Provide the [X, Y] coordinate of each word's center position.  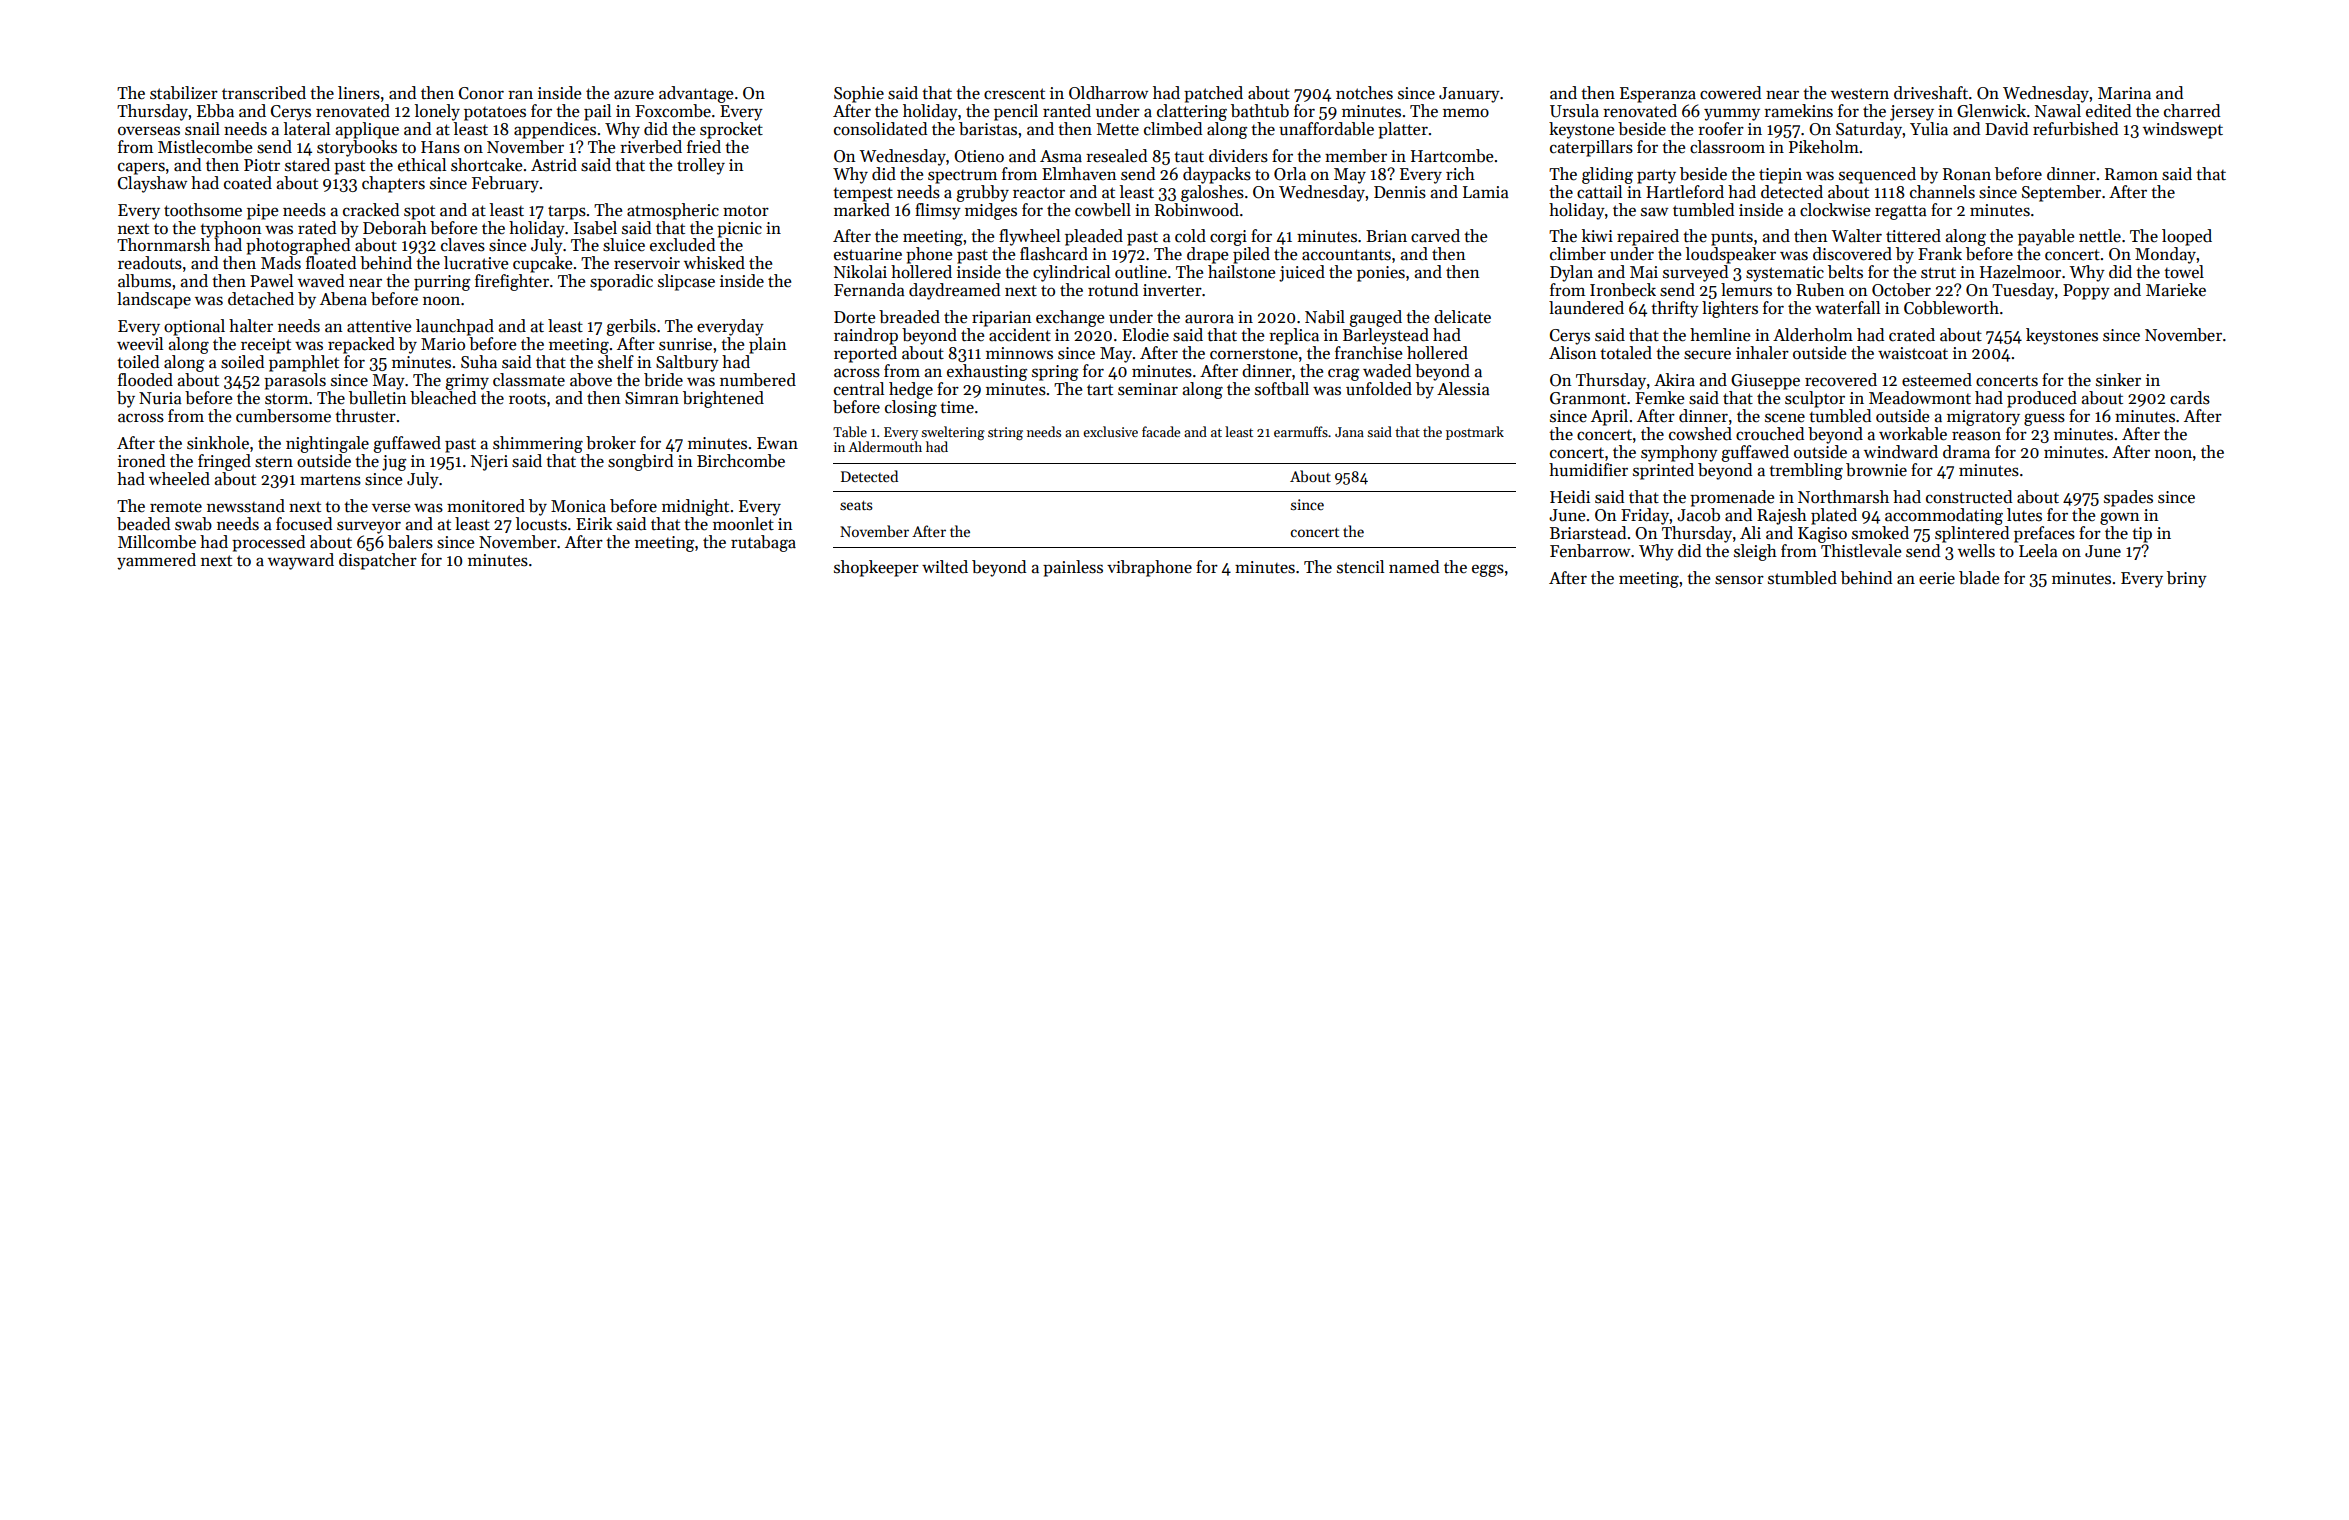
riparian [1002, 319]
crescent [1014, 94]
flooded [145, 380]
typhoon [231, 229]
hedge [911, 390]
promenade [1732, 498]
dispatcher [378, 561]
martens [330, 480]
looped [2187, 237]
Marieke [2176, 290]
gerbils [631, 327]
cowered [1730, 93]
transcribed [264, 93]
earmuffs [1301, 431]
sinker [2118, 380]
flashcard [1054, 254]
